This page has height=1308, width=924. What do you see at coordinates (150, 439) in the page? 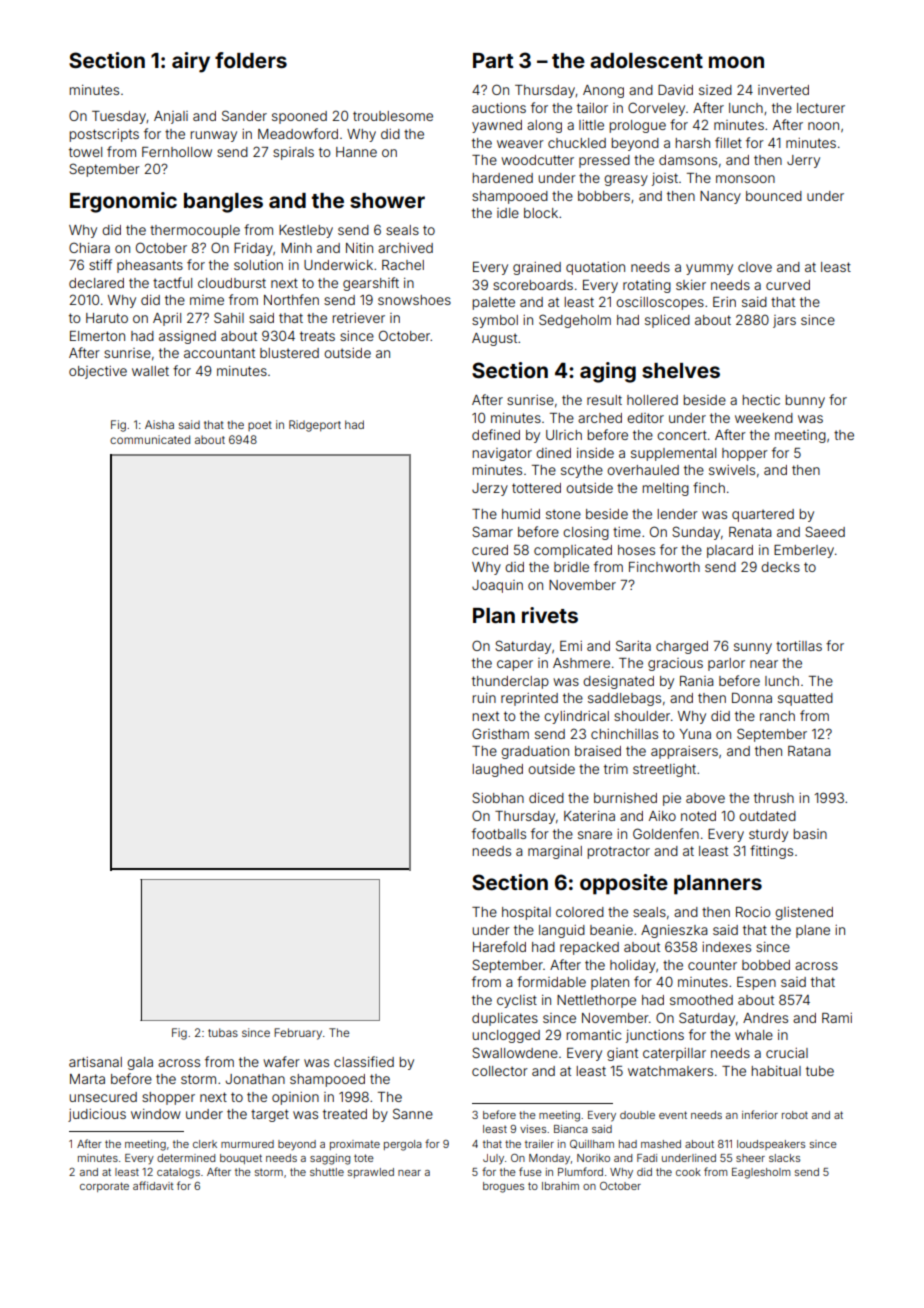
I see `communicated` at bounding box center [150, 439].
